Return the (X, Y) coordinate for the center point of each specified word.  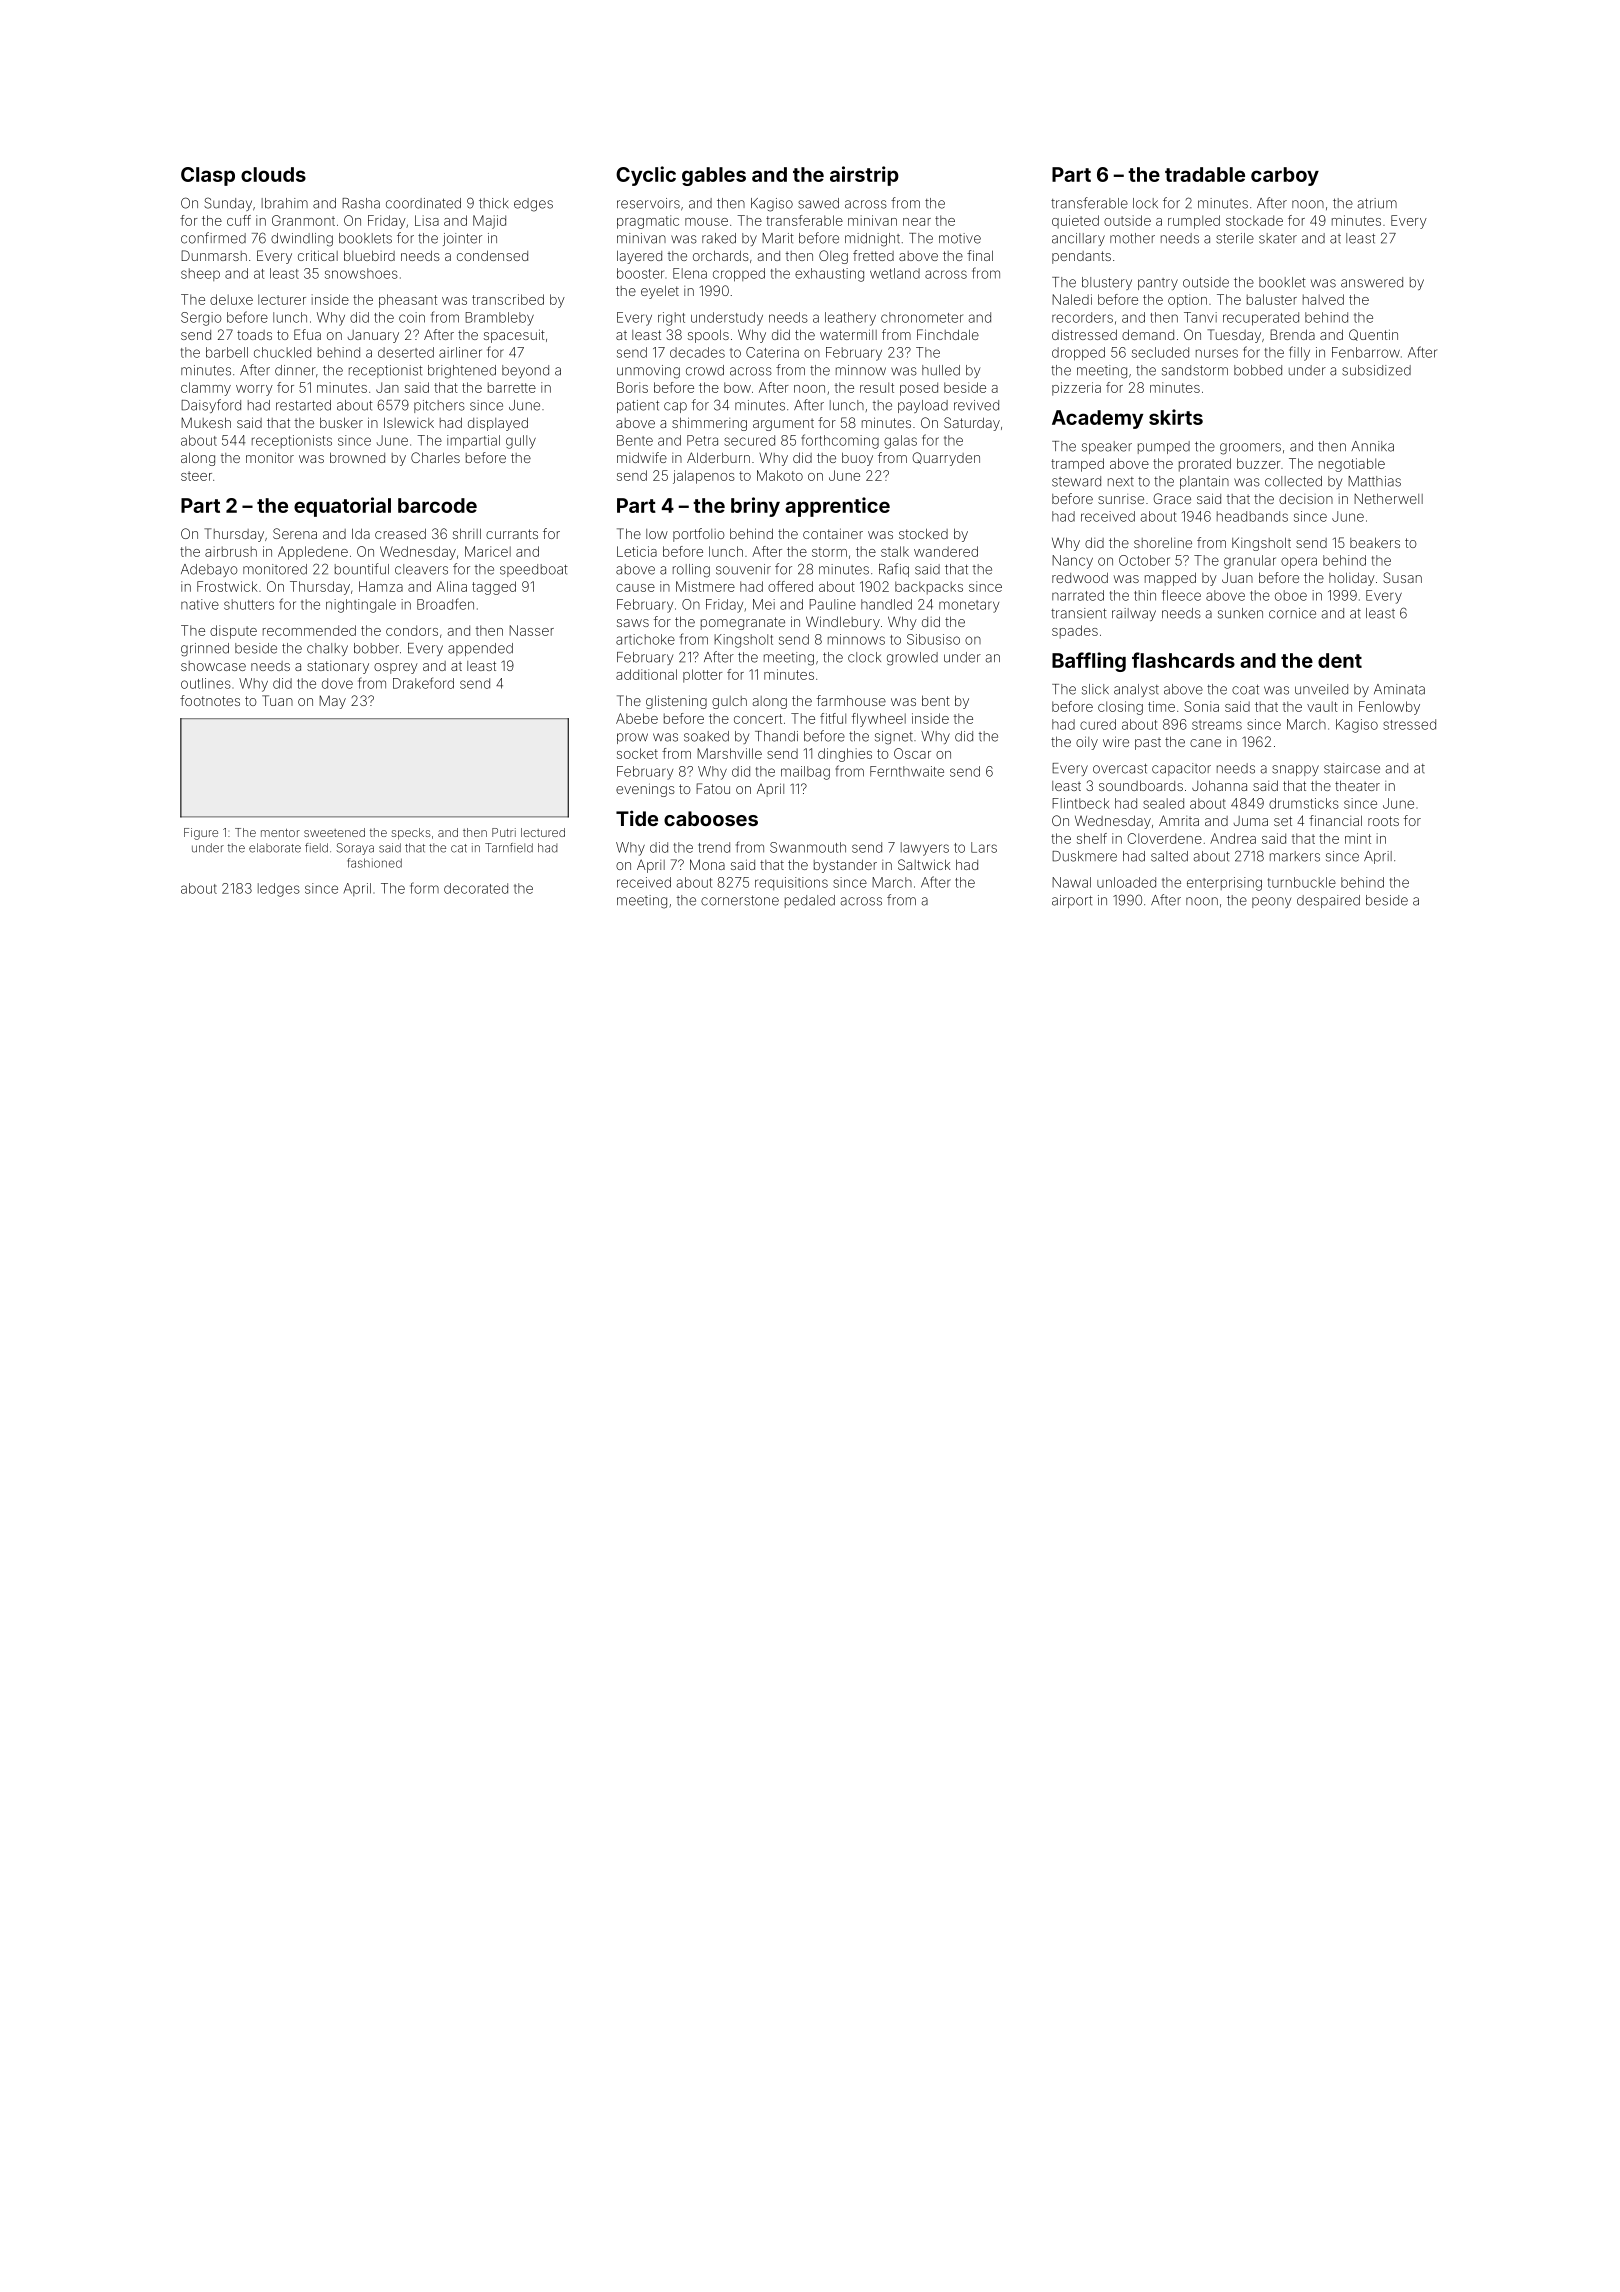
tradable (1205, 174)
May (332, 702)
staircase (1352, 768)
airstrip (864, 176)
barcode (437, 505)
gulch (729, 702)
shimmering (709, 424)
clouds (273, 174)
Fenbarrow (1366, 352)
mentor (280, 833)
